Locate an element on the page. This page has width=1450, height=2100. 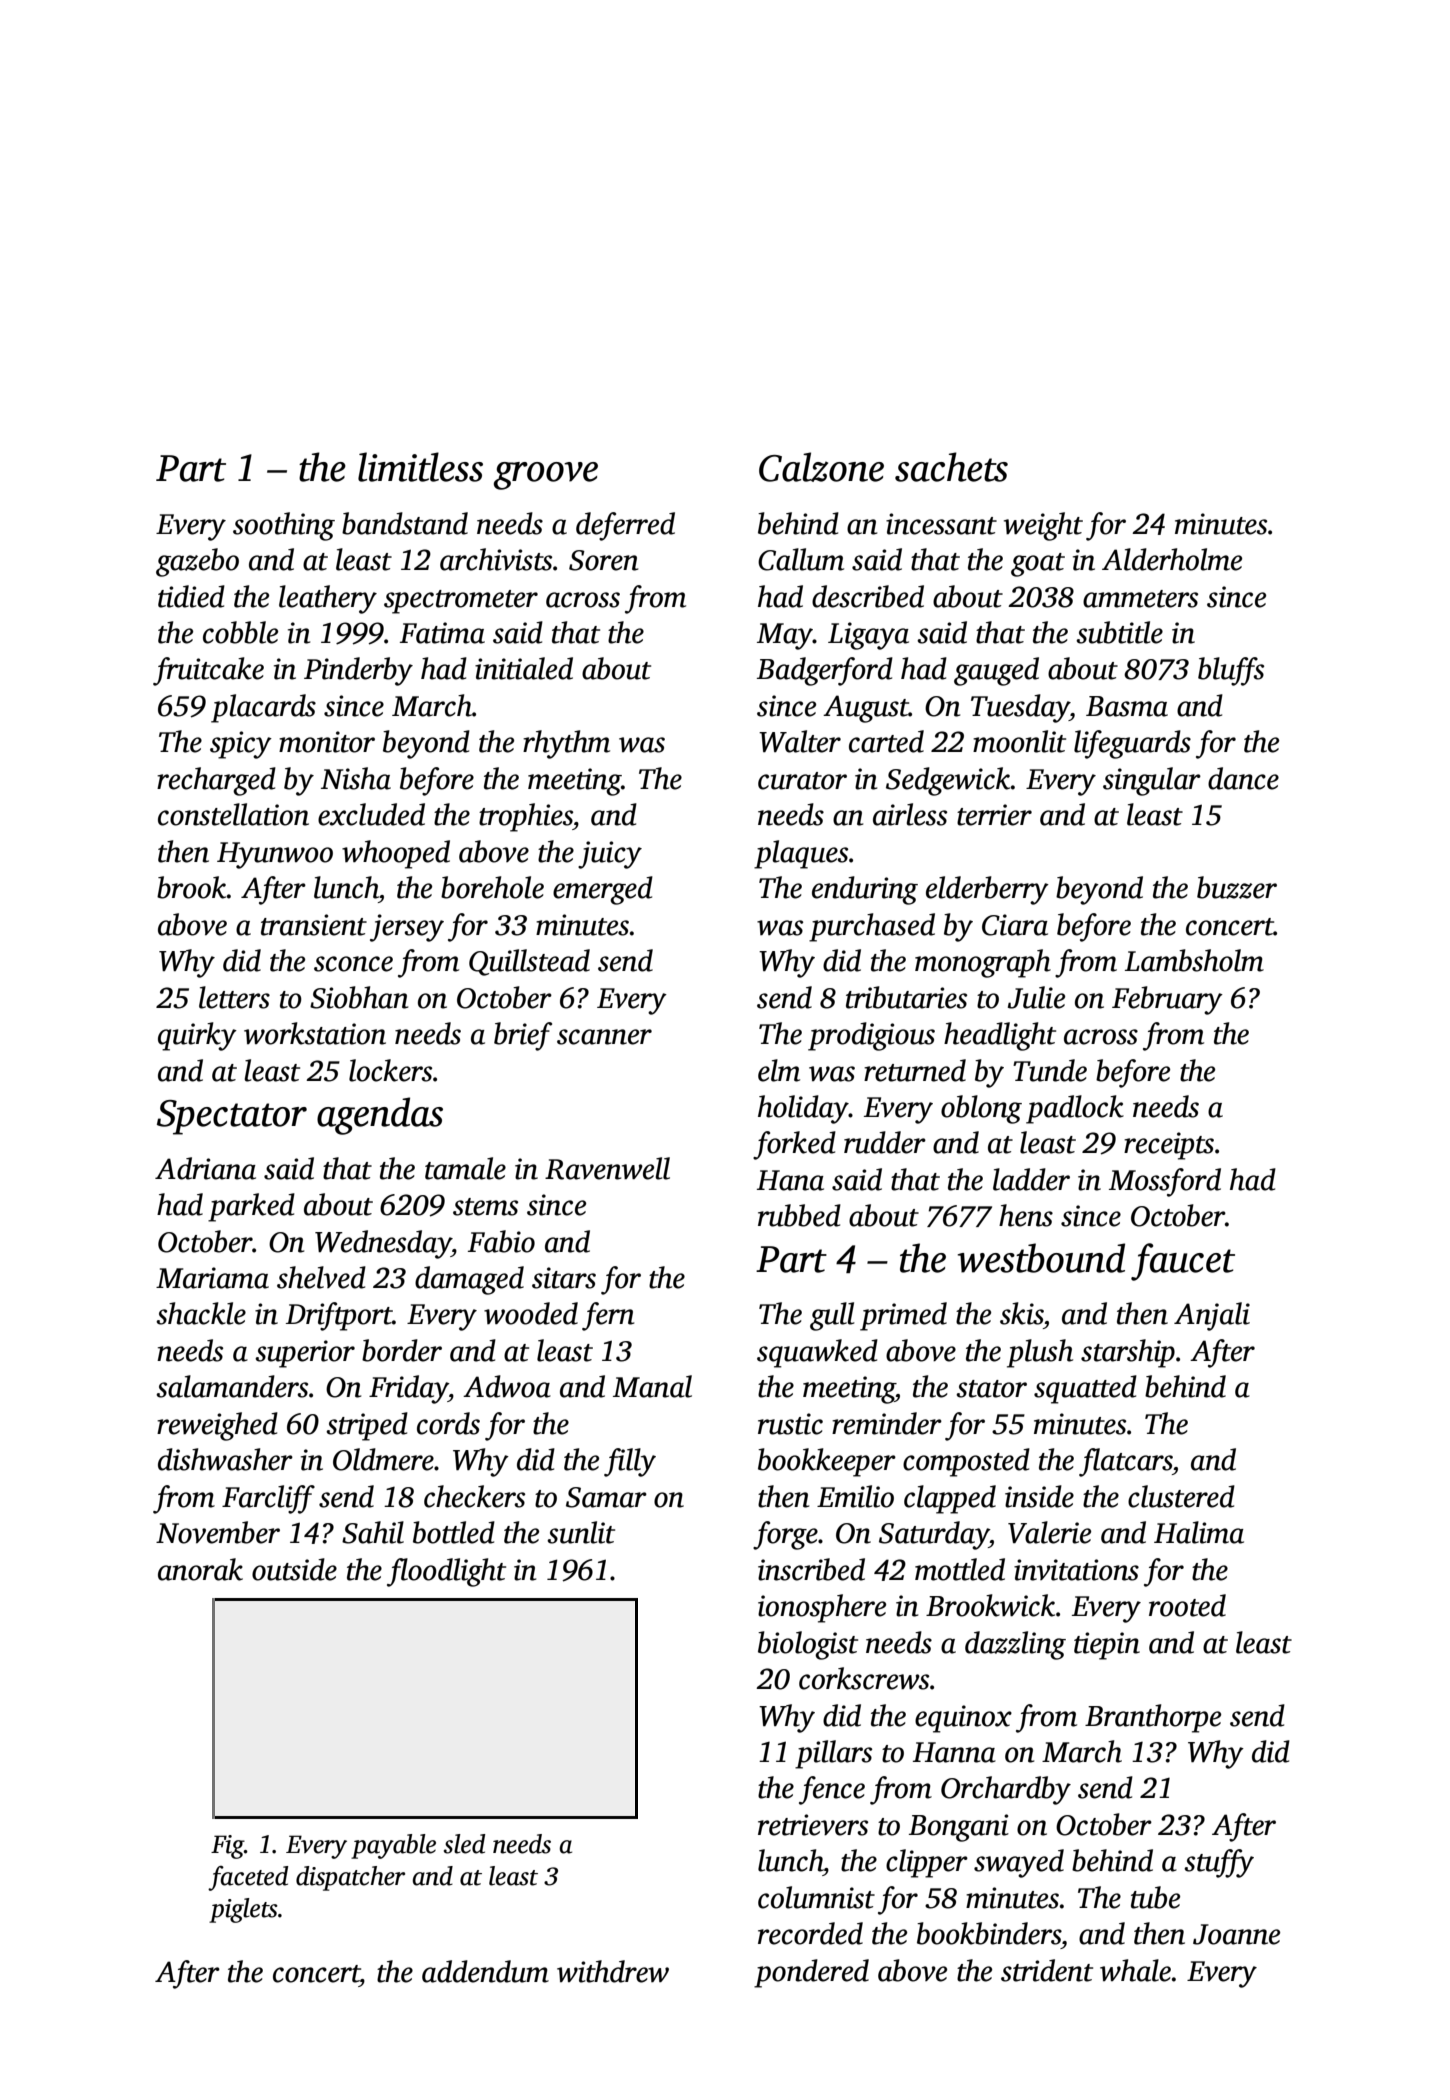
lockers is located at coordinates (390, 1070).
